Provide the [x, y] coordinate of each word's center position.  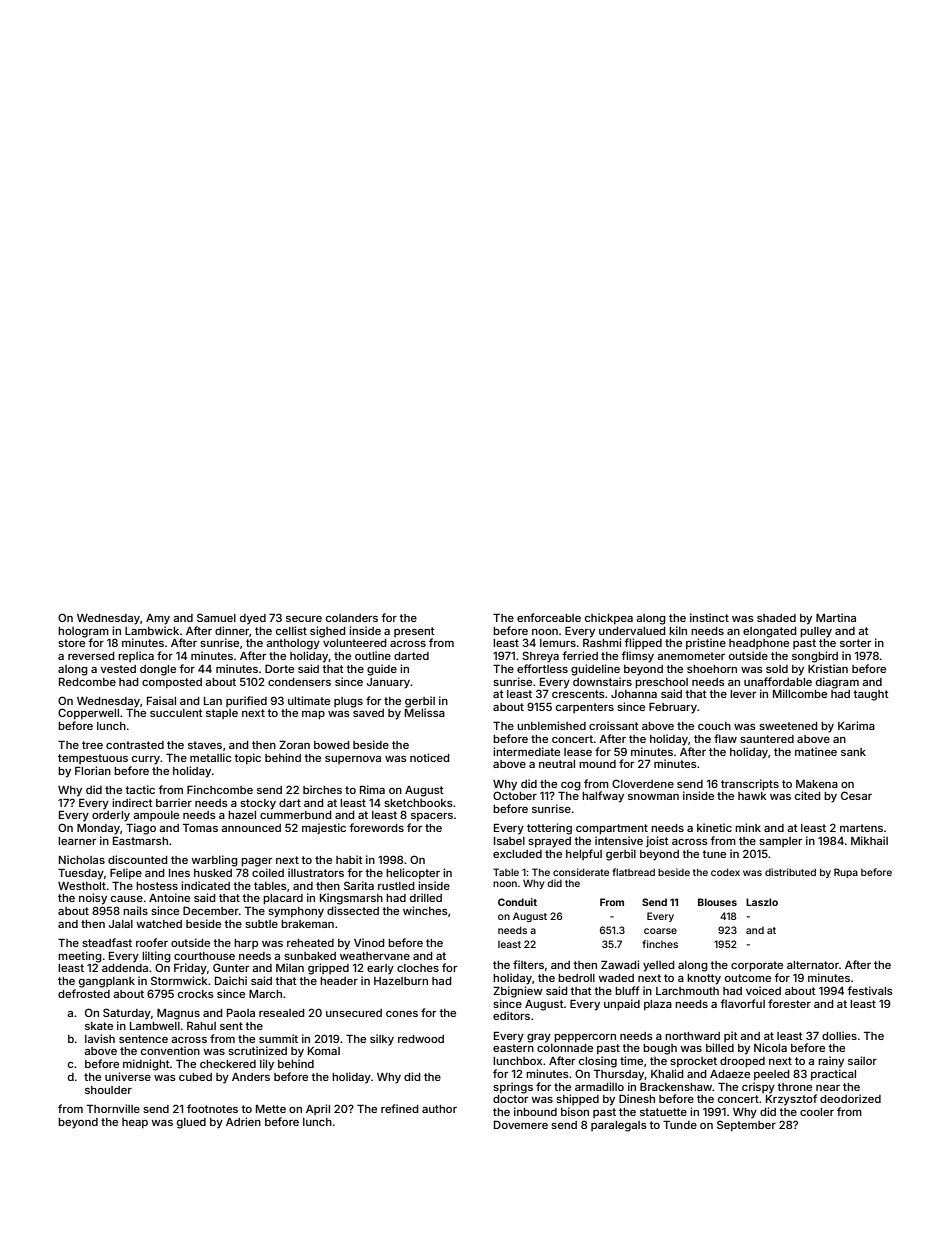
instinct [709, 617]
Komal [324, 1051]
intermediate [526, 751]
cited [808, 795]
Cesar [856, 795]
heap [135, 1123]
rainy [831, 1062]
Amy [158, 619]
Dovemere [521, 1124]
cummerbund [296, 815]
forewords [376, 827]
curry [146, 760]
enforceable [549, 617]
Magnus [178, 1014]
